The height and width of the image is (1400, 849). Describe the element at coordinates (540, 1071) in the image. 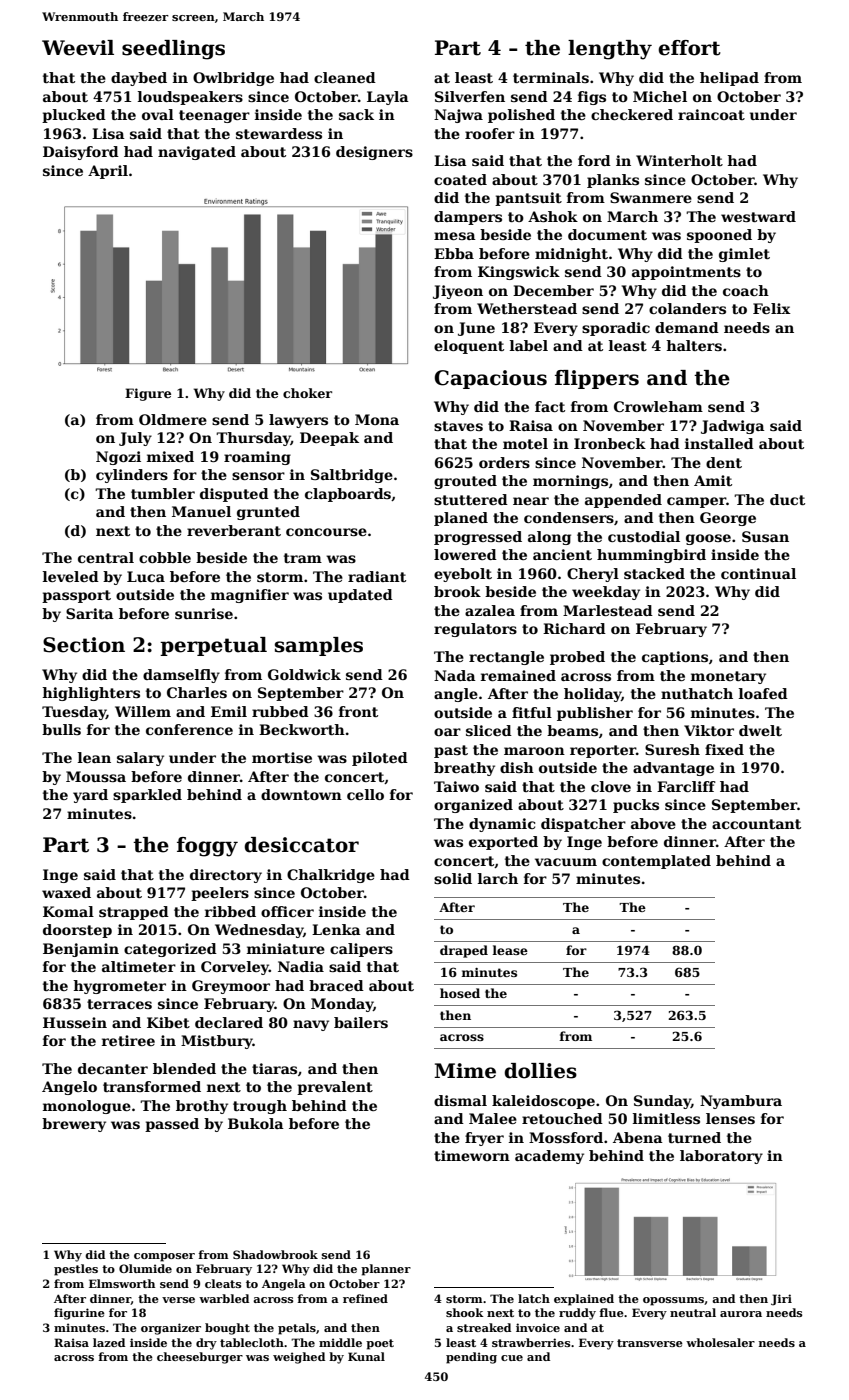

I see `dollies` at that location.
